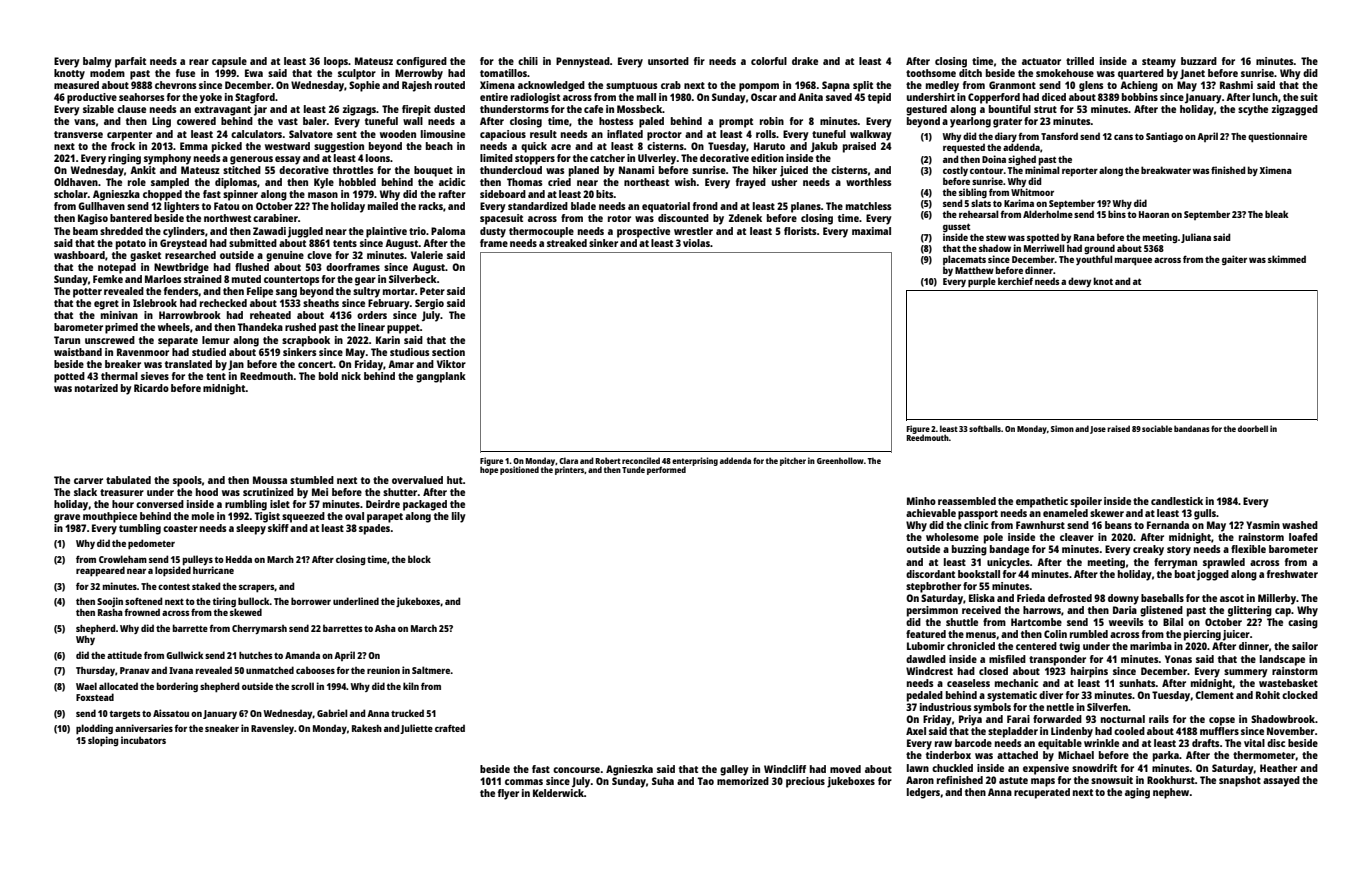 Image resolution: width=1372 pixels, height=887 pixels. I want to click on gangplank, so click(441, 377).
